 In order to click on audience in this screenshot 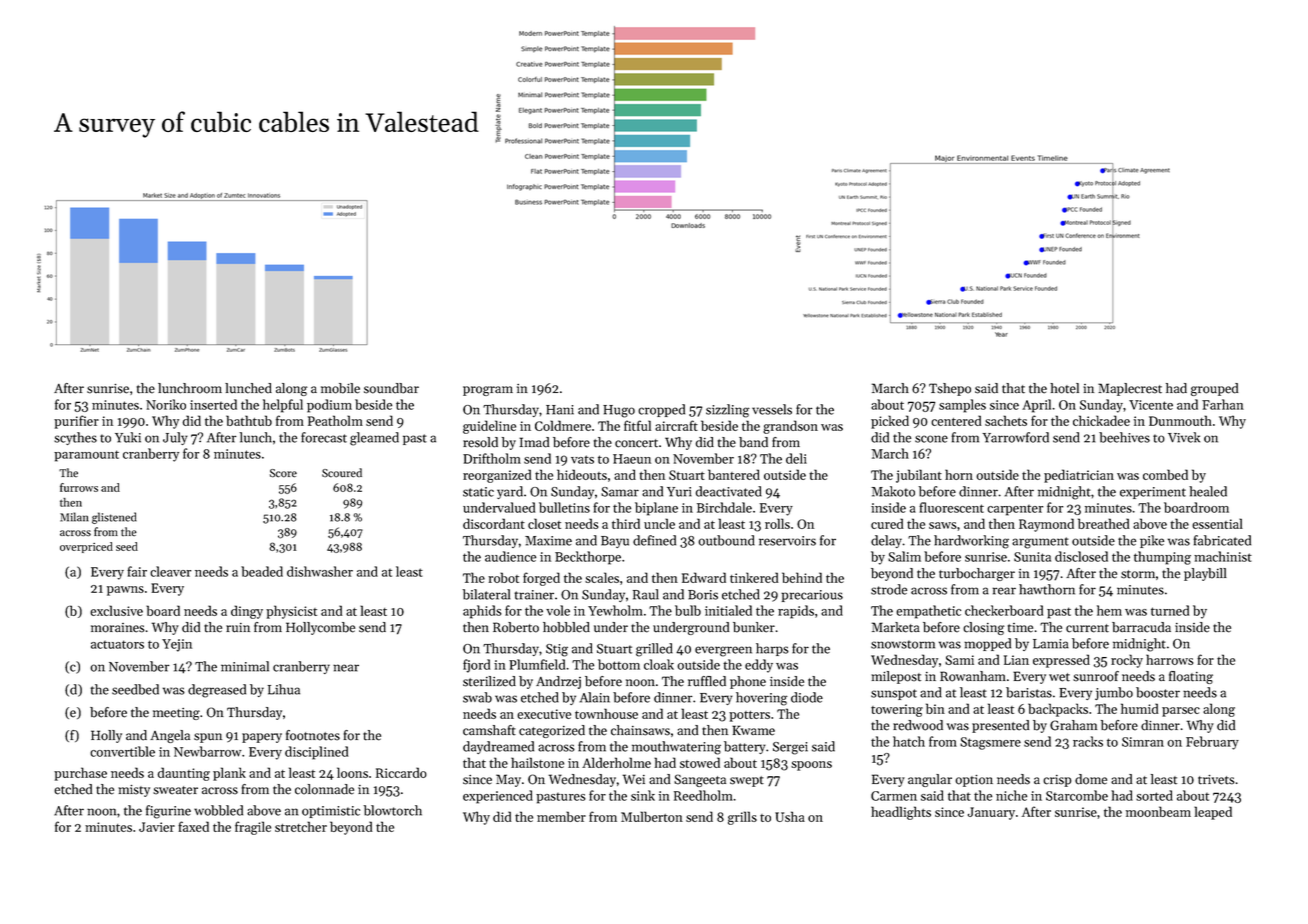, I will do `click(510, 556)`.
